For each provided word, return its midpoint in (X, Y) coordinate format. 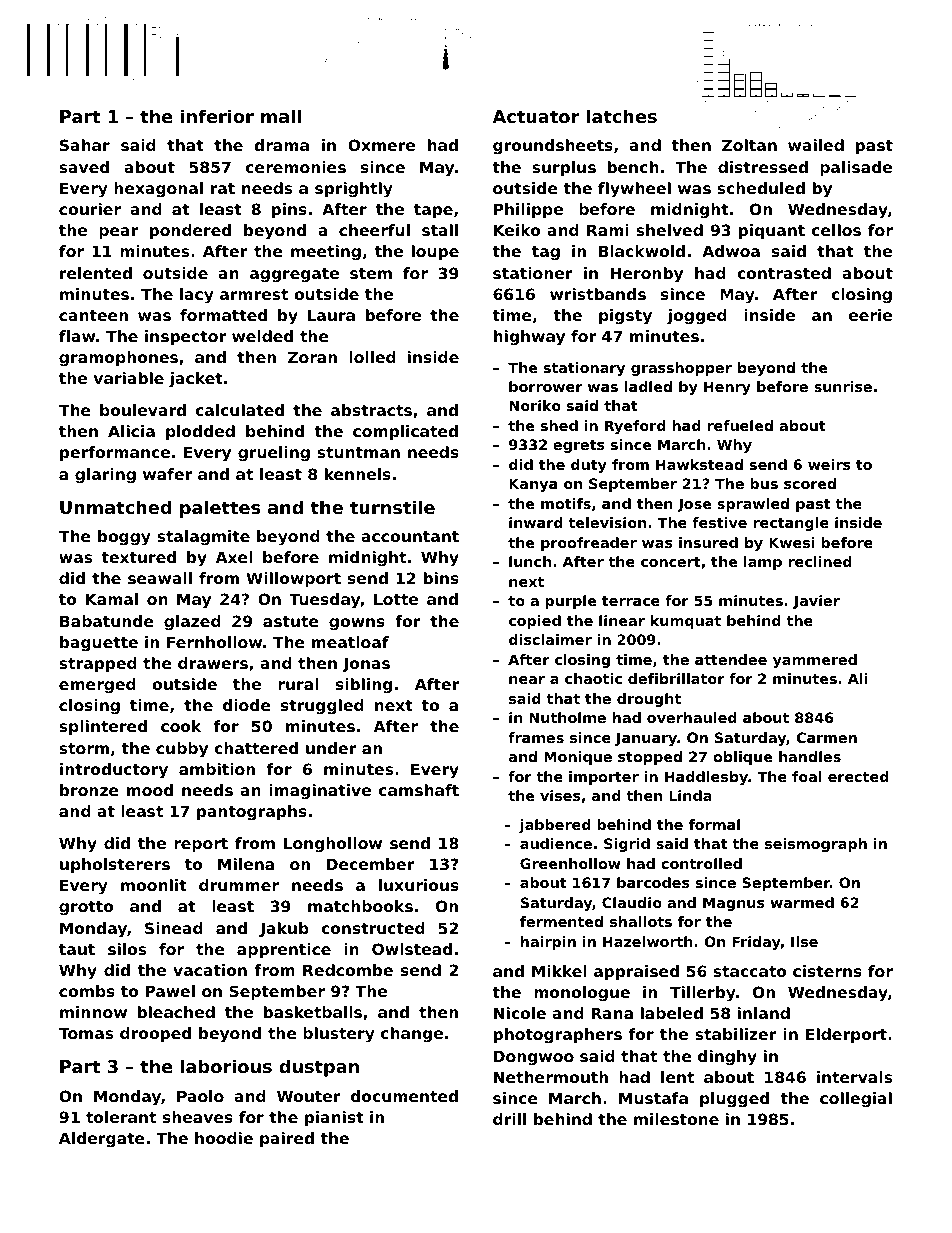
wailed (816, 145)
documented (404, 1096)
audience (556, 843)
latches (621, 116)
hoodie (224, 1138)
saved (84, 167)
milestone (676, 1119)
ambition (217, 769)
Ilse (804, 941)
